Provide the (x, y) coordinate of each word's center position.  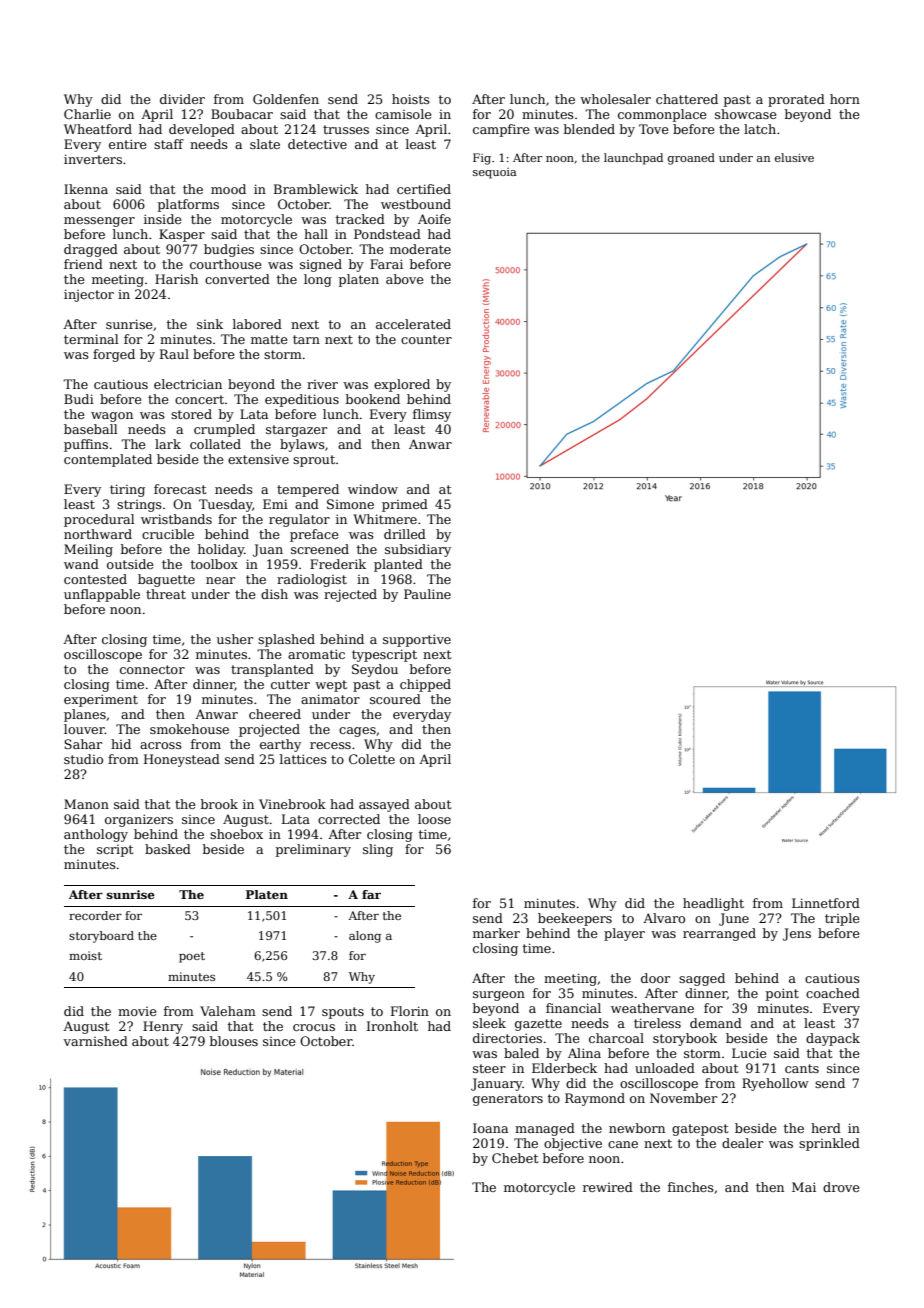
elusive (794, 157)
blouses (234, 1041)
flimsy (432, 415)
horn (845, 99)
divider (182, 99)
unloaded (665, 1068)
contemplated (108, 460)
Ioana (490, 1128)
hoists (411, 99)
